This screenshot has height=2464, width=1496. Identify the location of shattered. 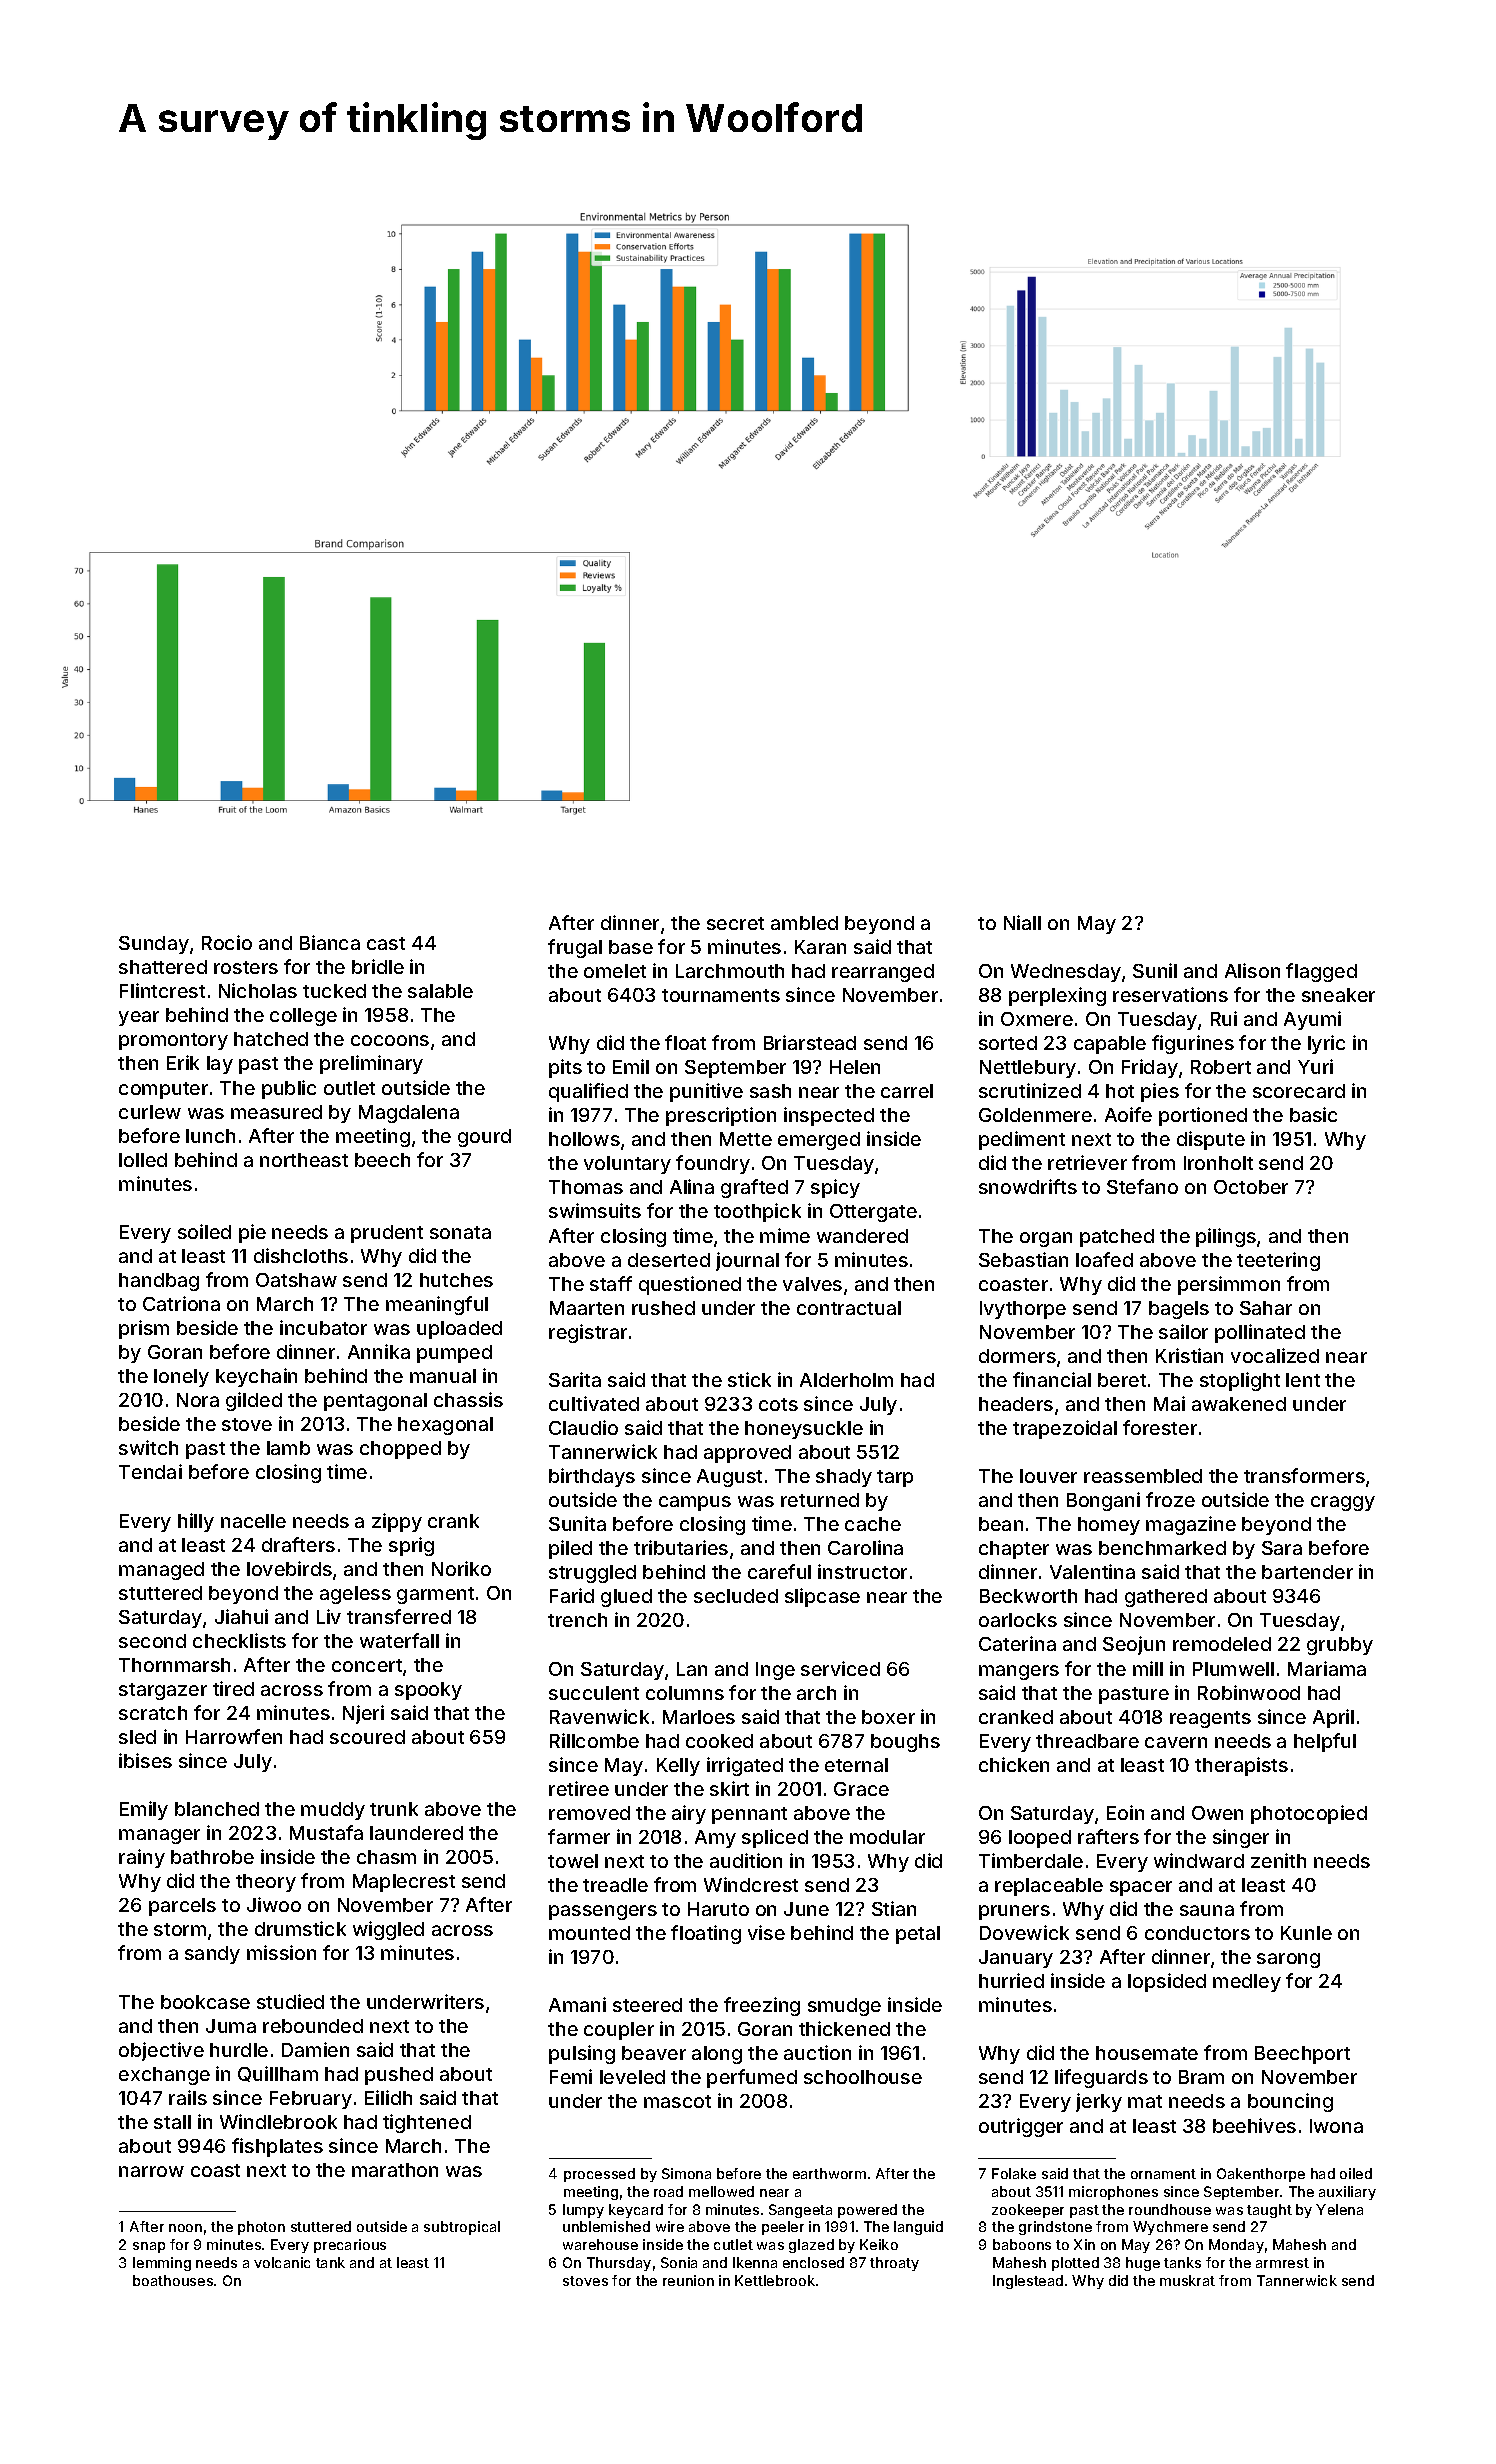
(163, 967).
